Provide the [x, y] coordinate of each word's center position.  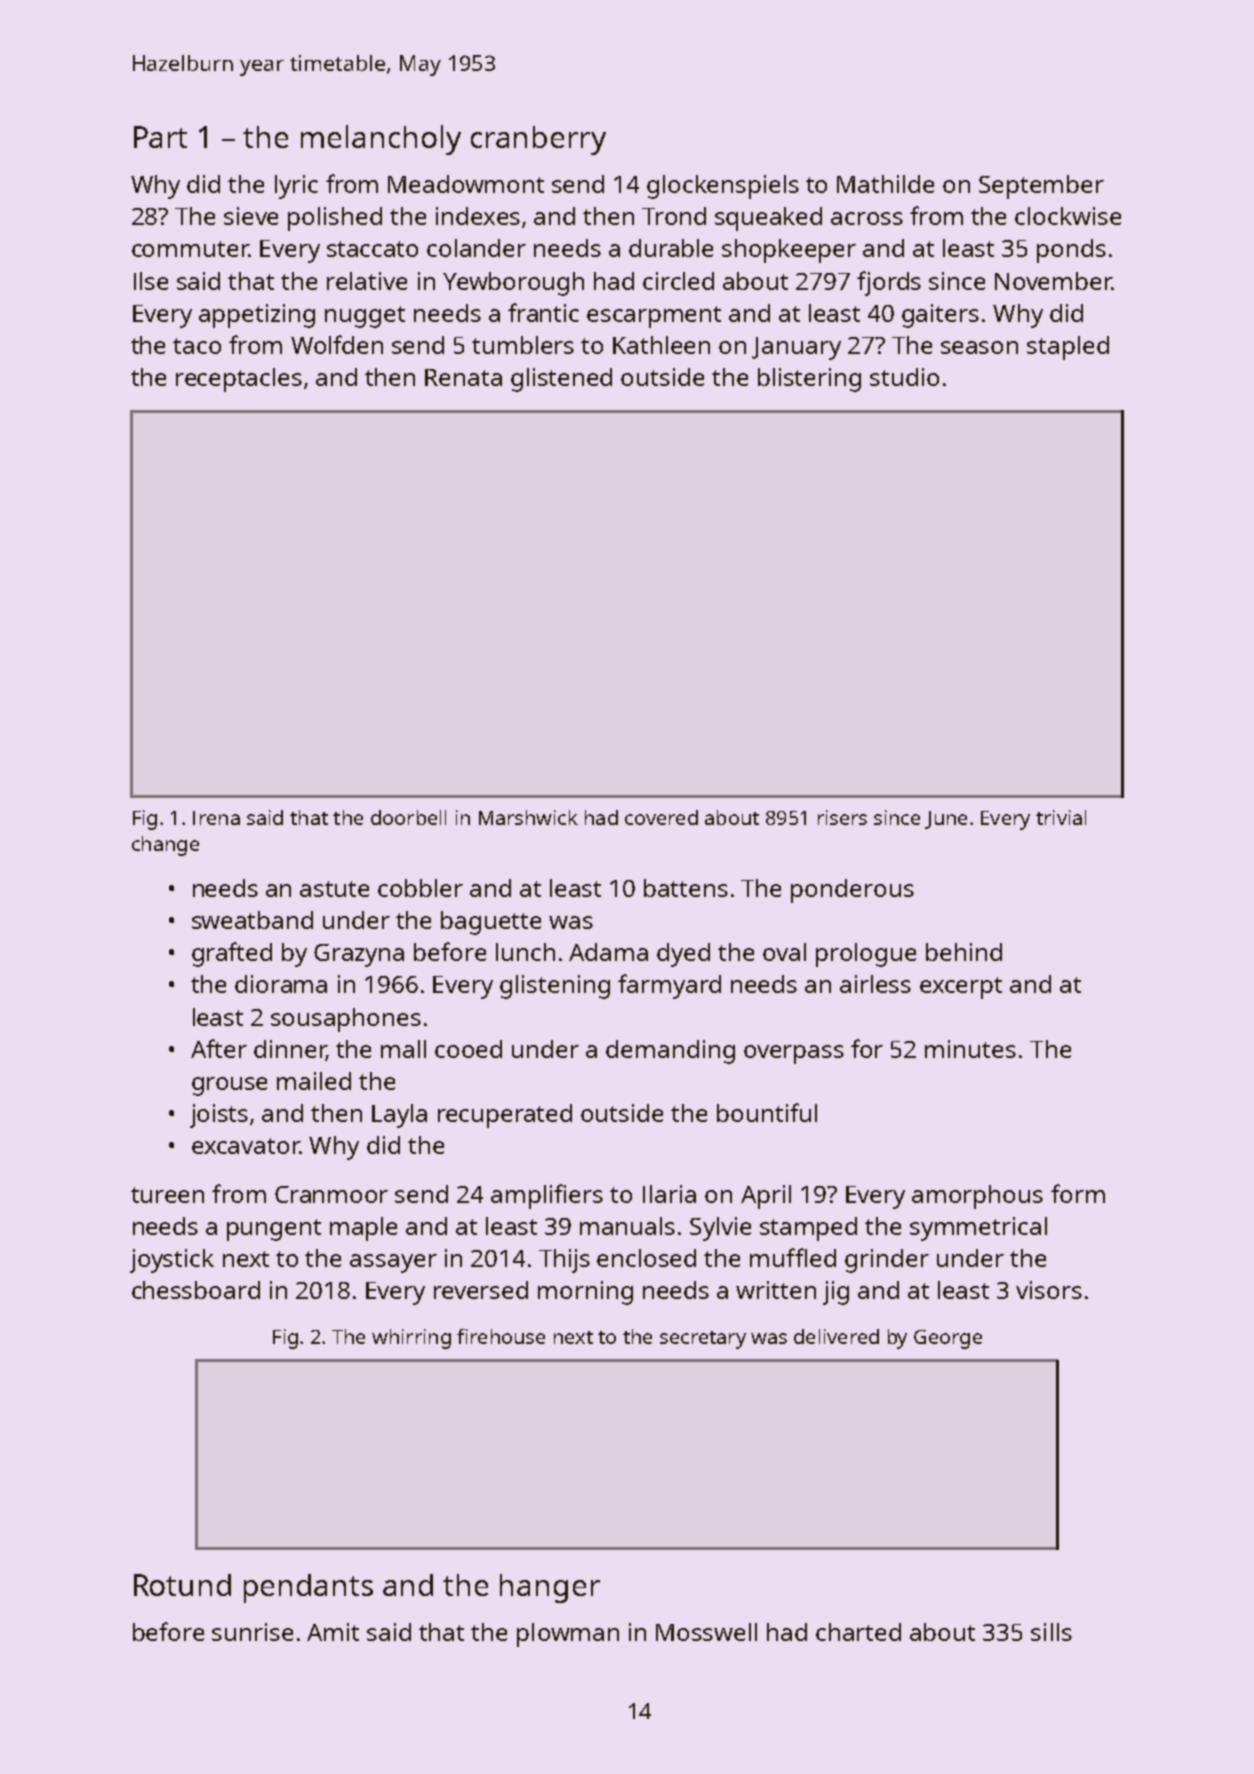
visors [1049, 1290]
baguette [491, 923]
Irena [216, 818]
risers [842, 817]
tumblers [523, 345]
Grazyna [359, 955]
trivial [1061, 817]
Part [160, 137]
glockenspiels [723, 187]
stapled [1068, 348]
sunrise [252, 1632]
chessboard [196, 1290]
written [776, 1290]
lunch [525, 952]
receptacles [239, 380]
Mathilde [885, 184]
